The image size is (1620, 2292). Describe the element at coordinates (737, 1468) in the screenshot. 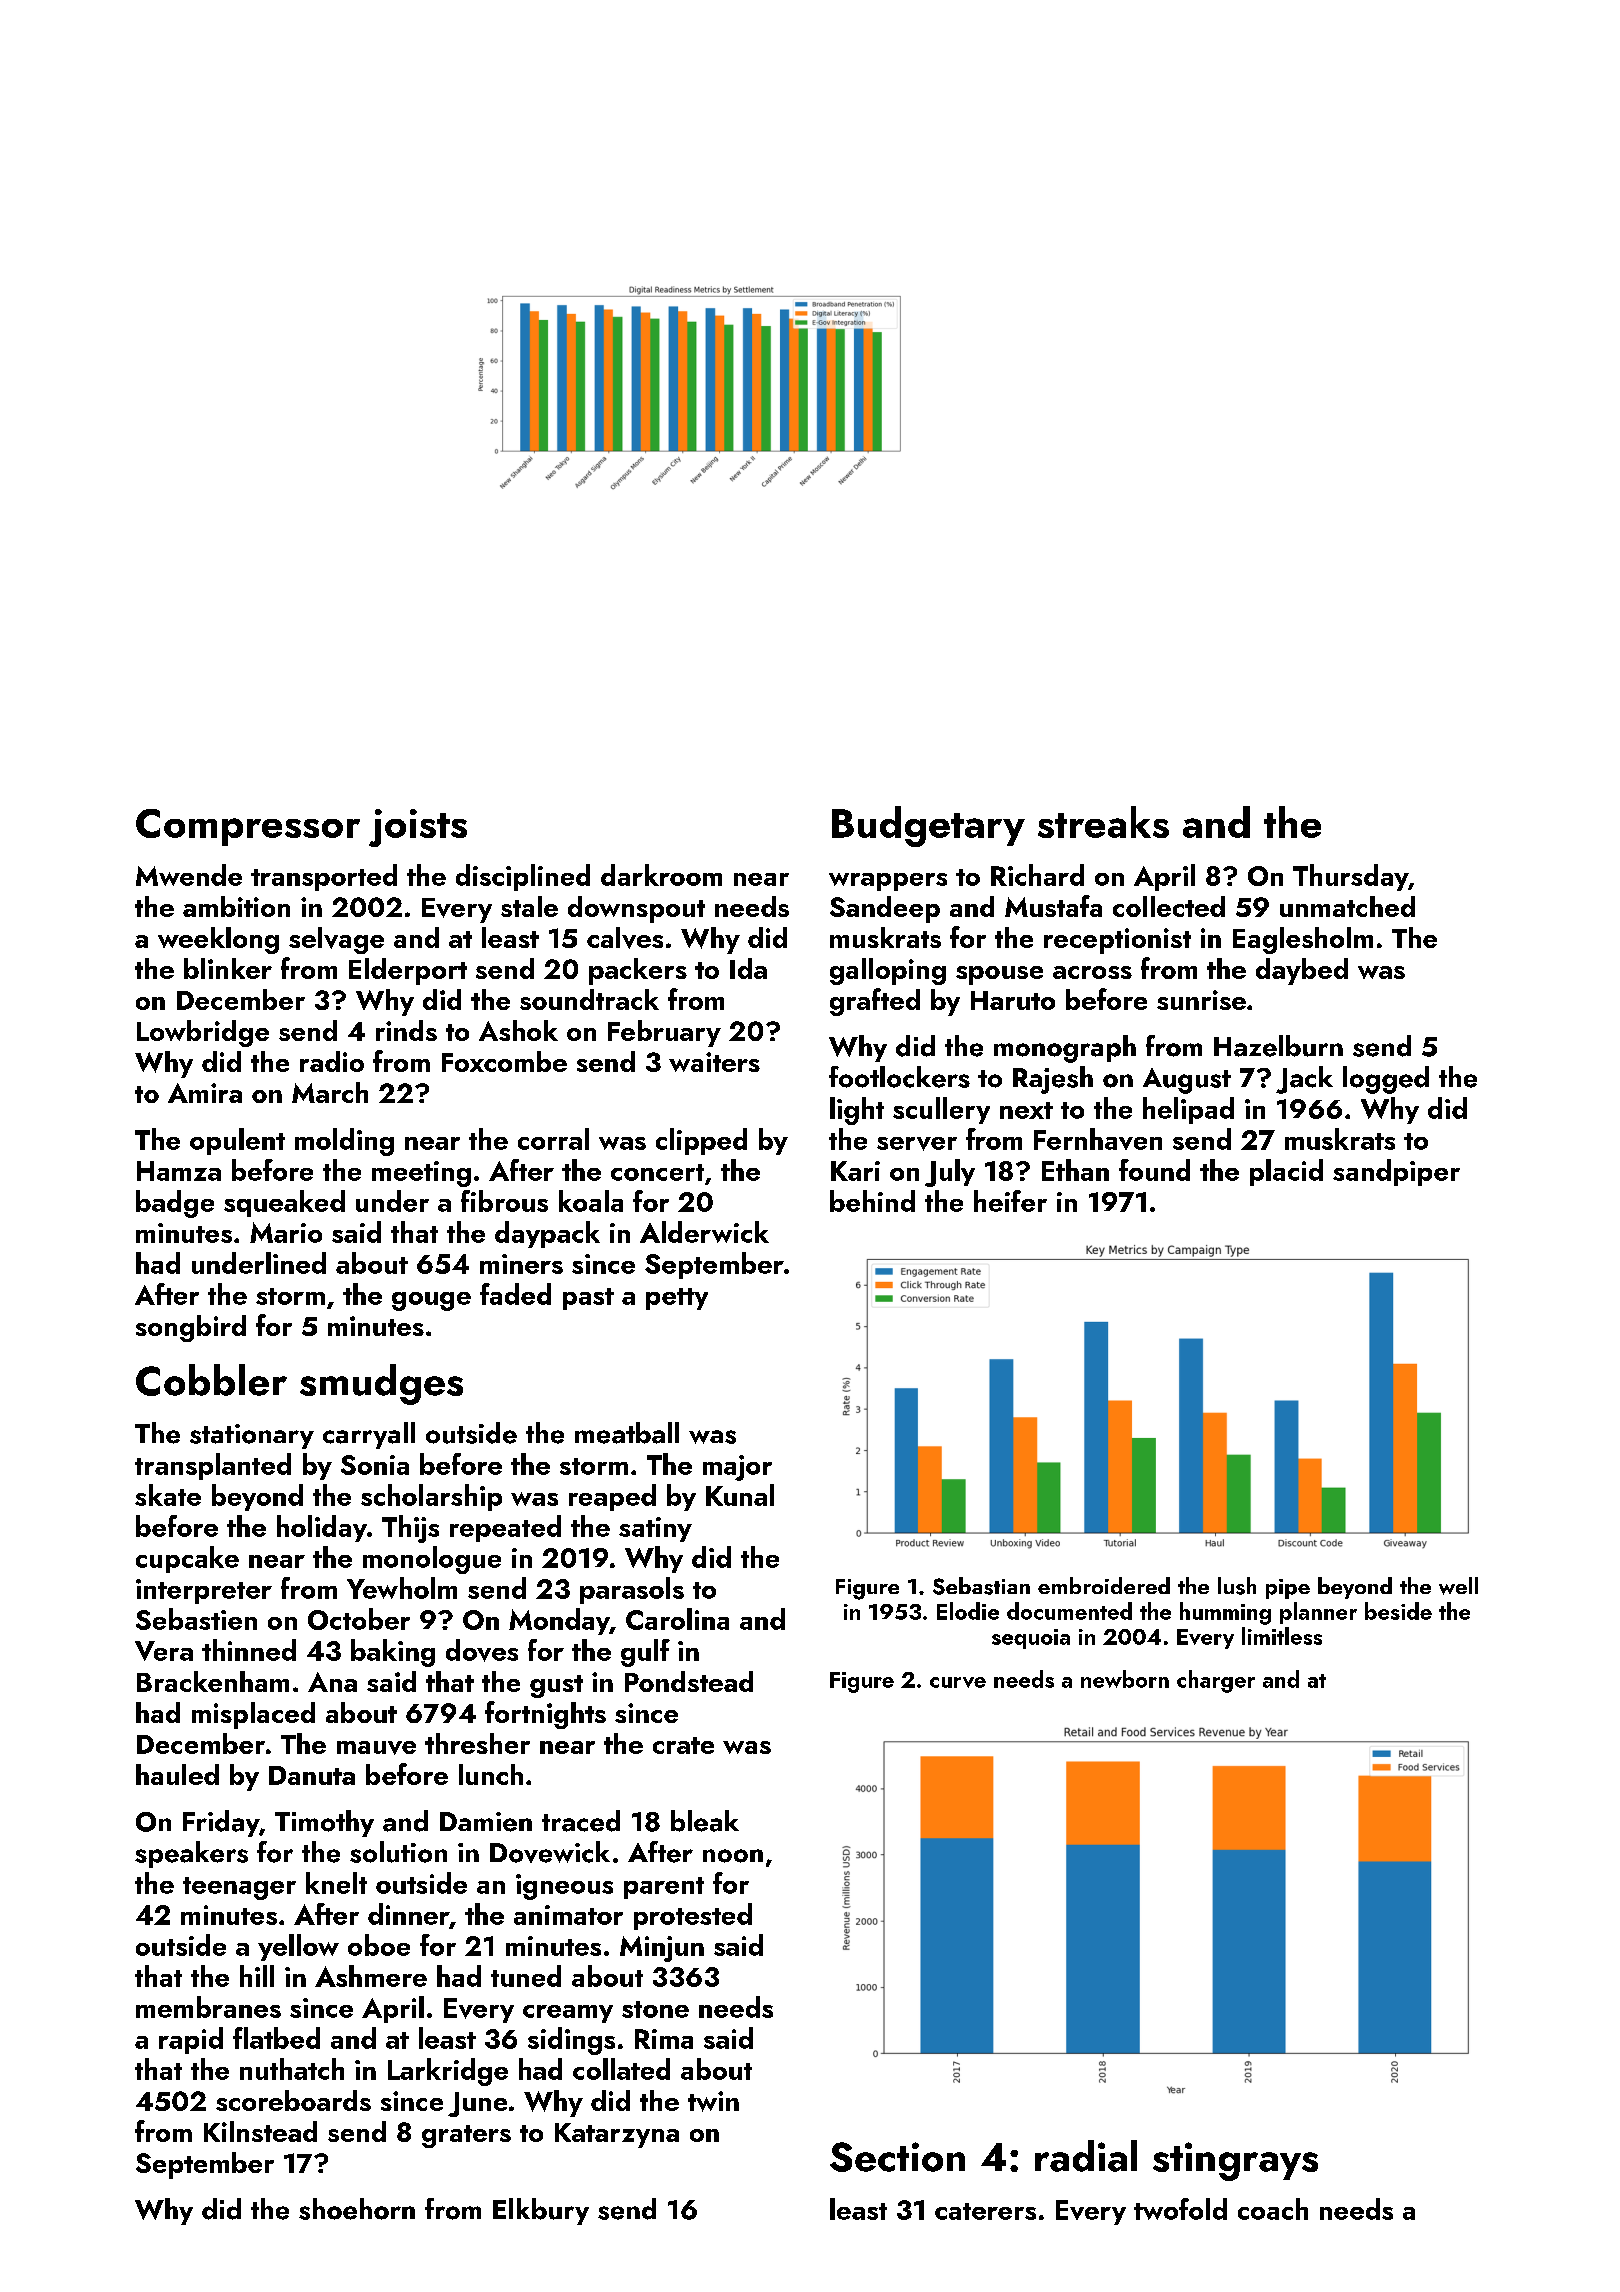

I see `major` at that location.
